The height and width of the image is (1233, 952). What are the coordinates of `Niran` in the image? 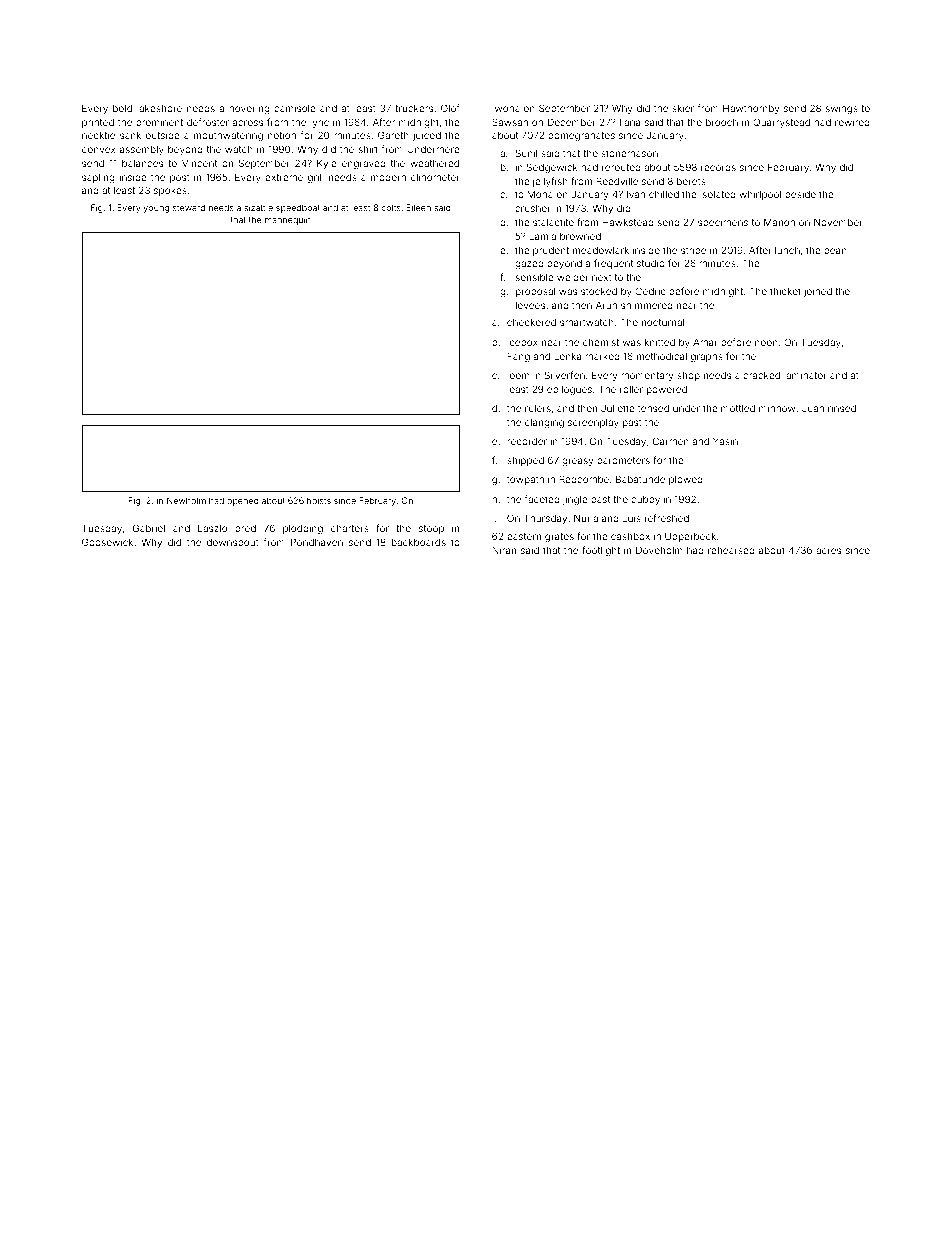 It's located at (504, 550).
